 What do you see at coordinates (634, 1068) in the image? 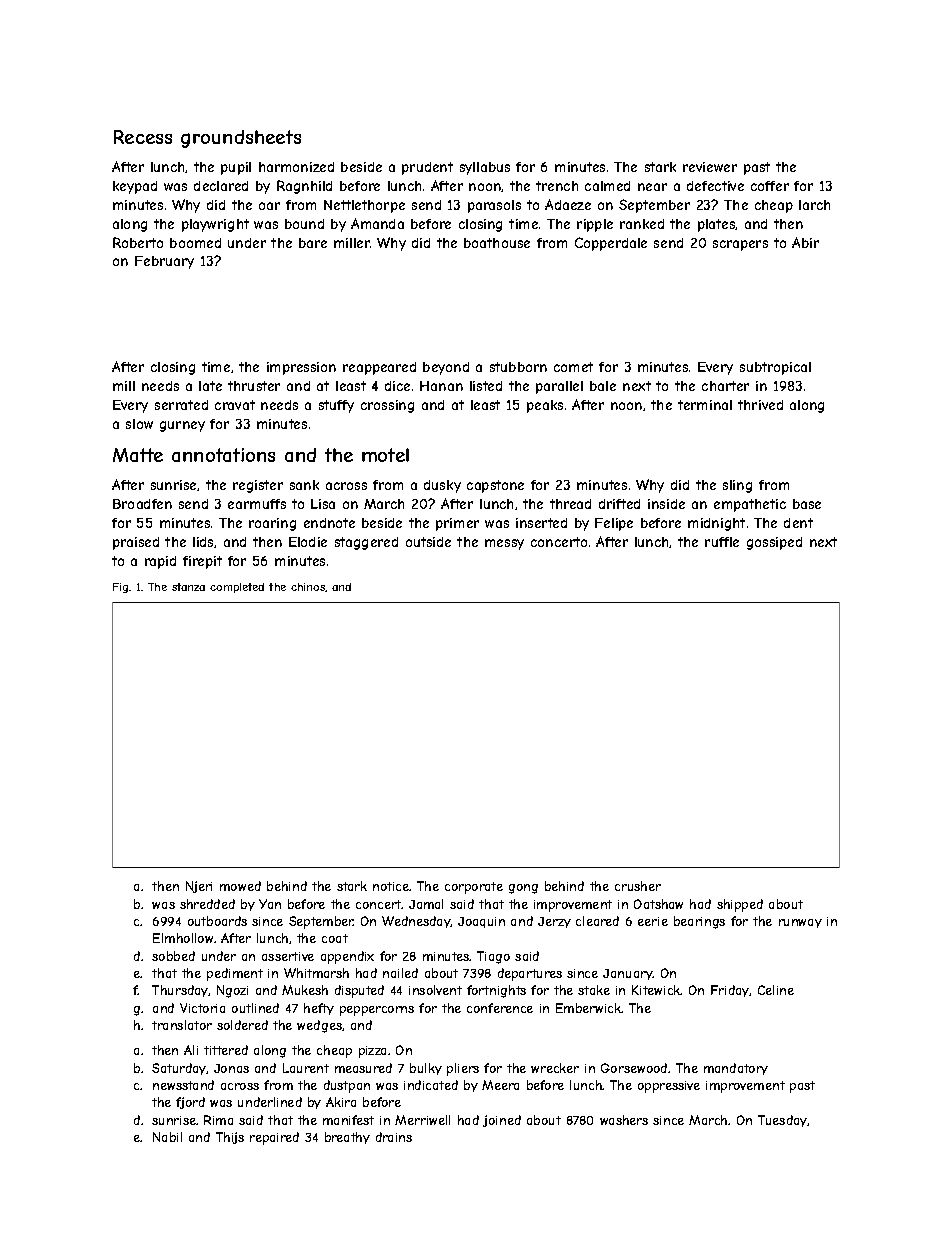
I see `Gorsewood` at bounding box center [634, 1068].
